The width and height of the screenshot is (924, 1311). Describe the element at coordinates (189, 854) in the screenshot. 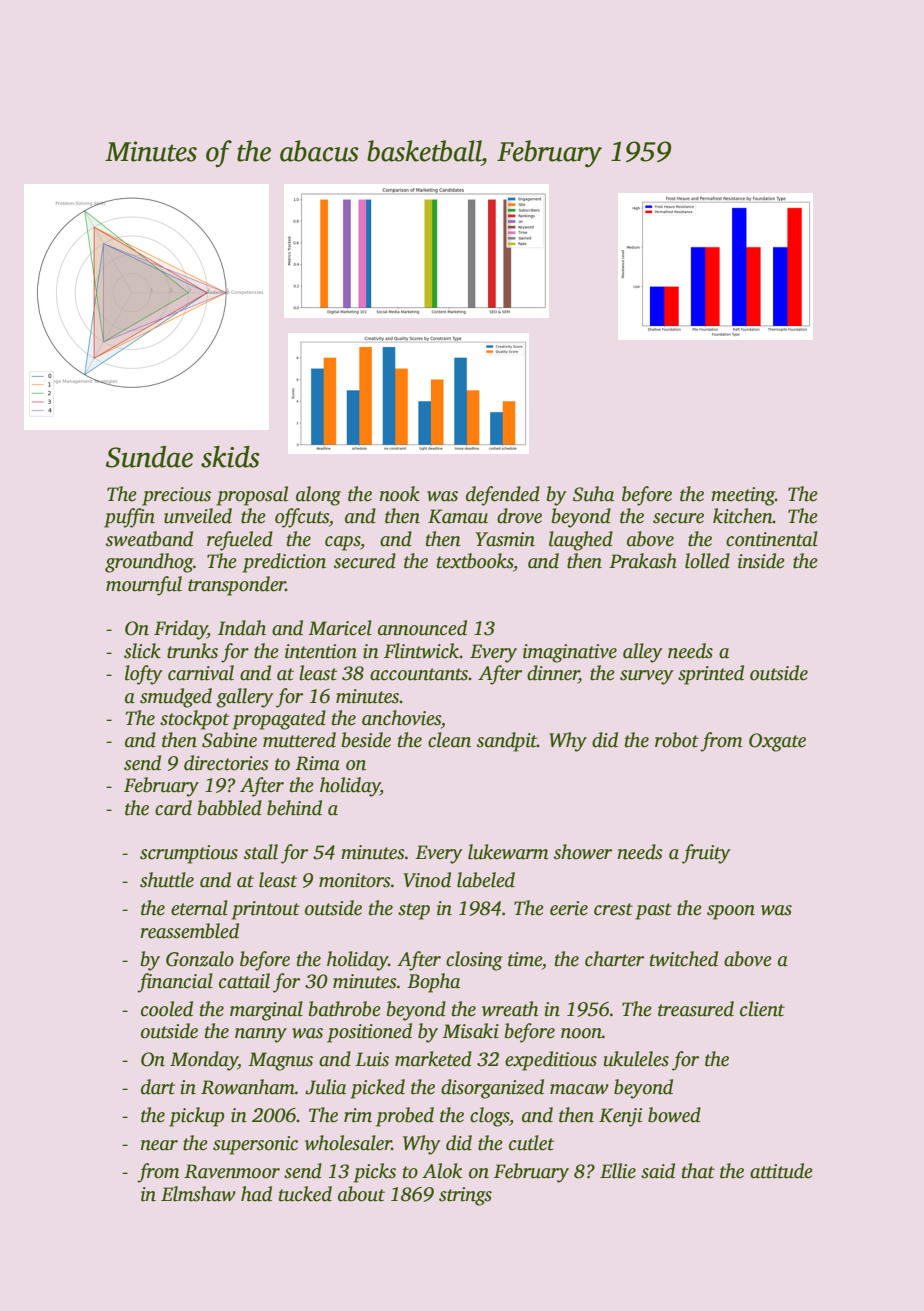

I see `scrumptious` at that location.
